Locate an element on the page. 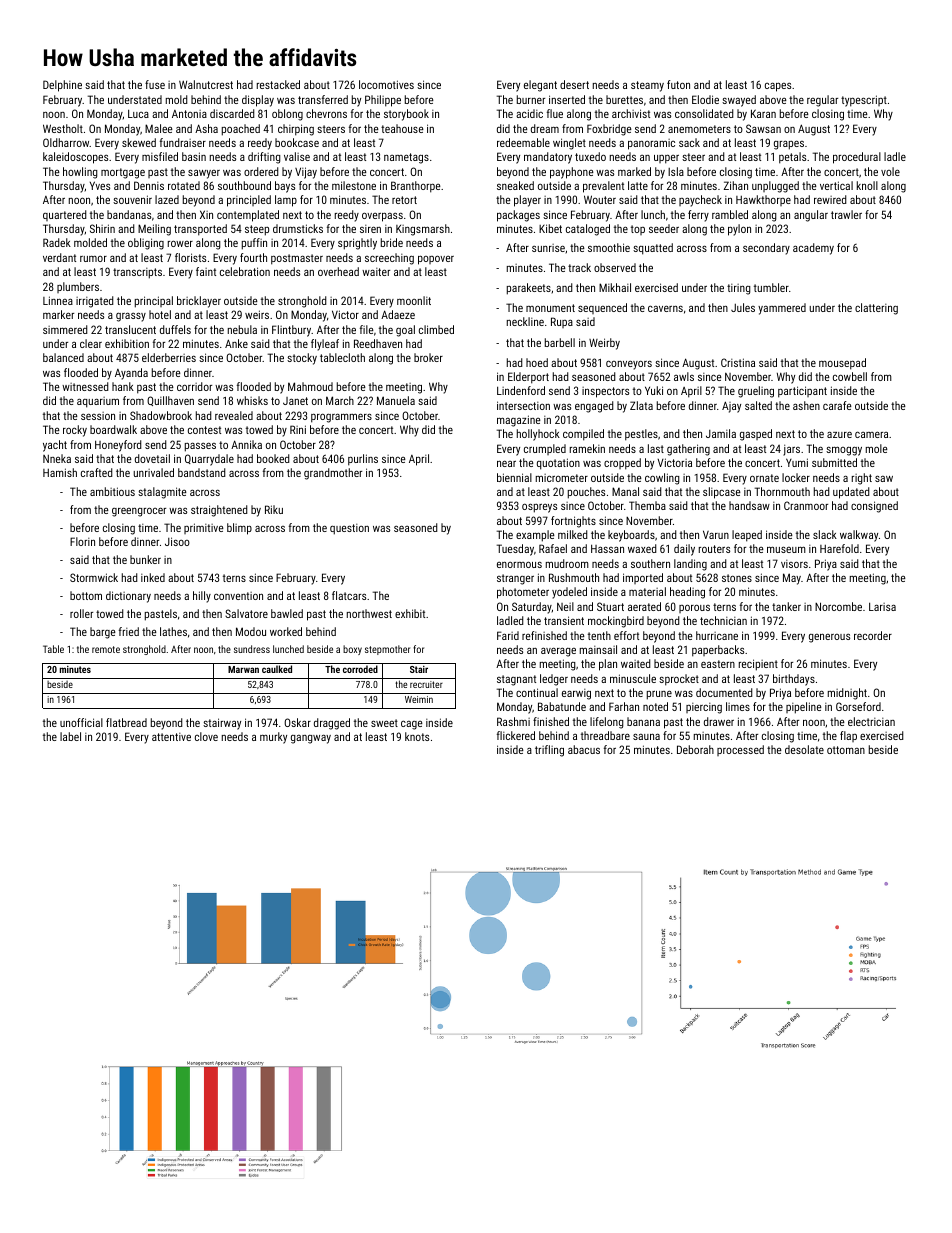 The width and height of the page is (952, 1233). moonlit is located at coordinates (414, 300).
